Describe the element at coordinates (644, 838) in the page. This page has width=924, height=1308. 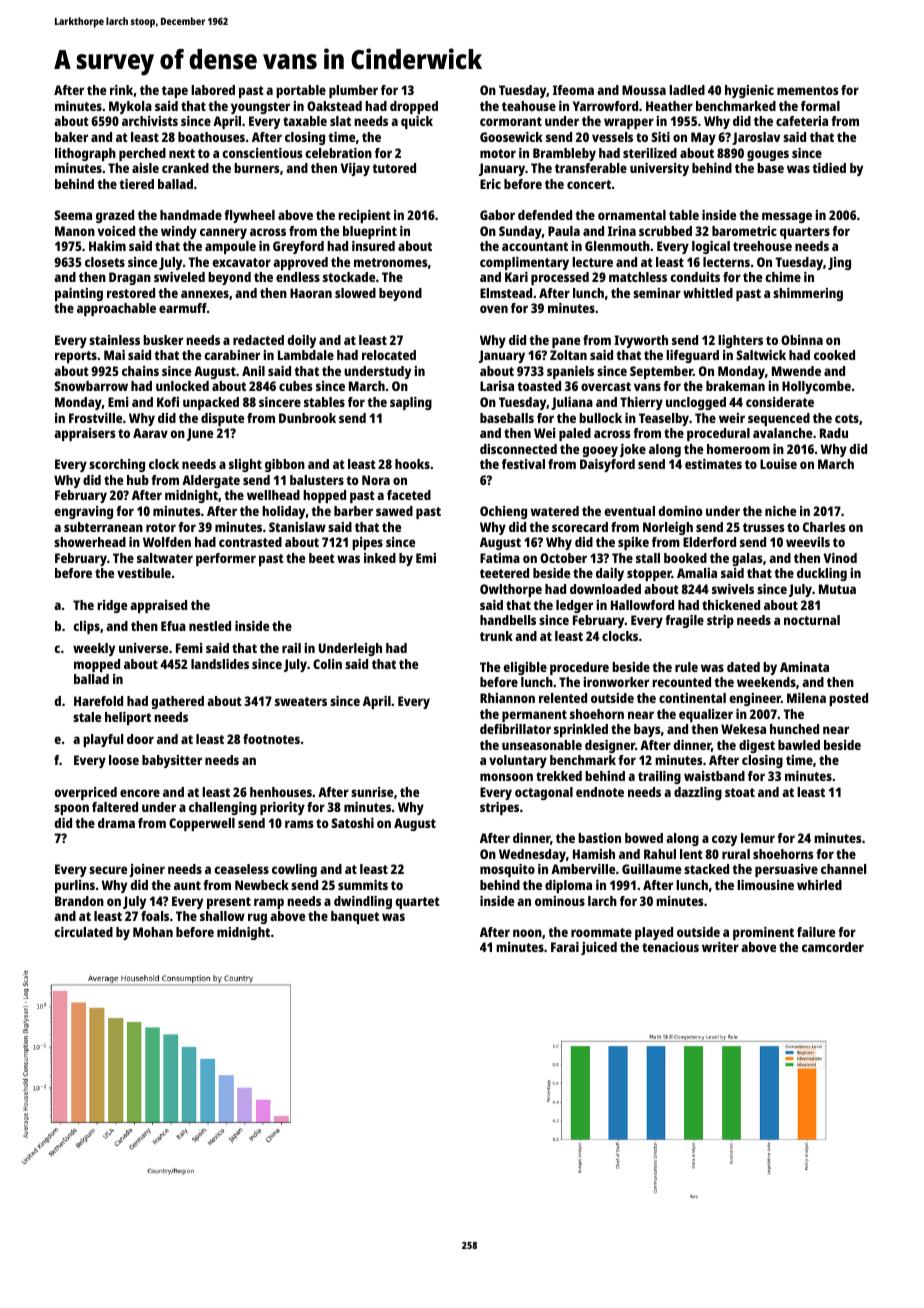
I see `bowed` at that location.
